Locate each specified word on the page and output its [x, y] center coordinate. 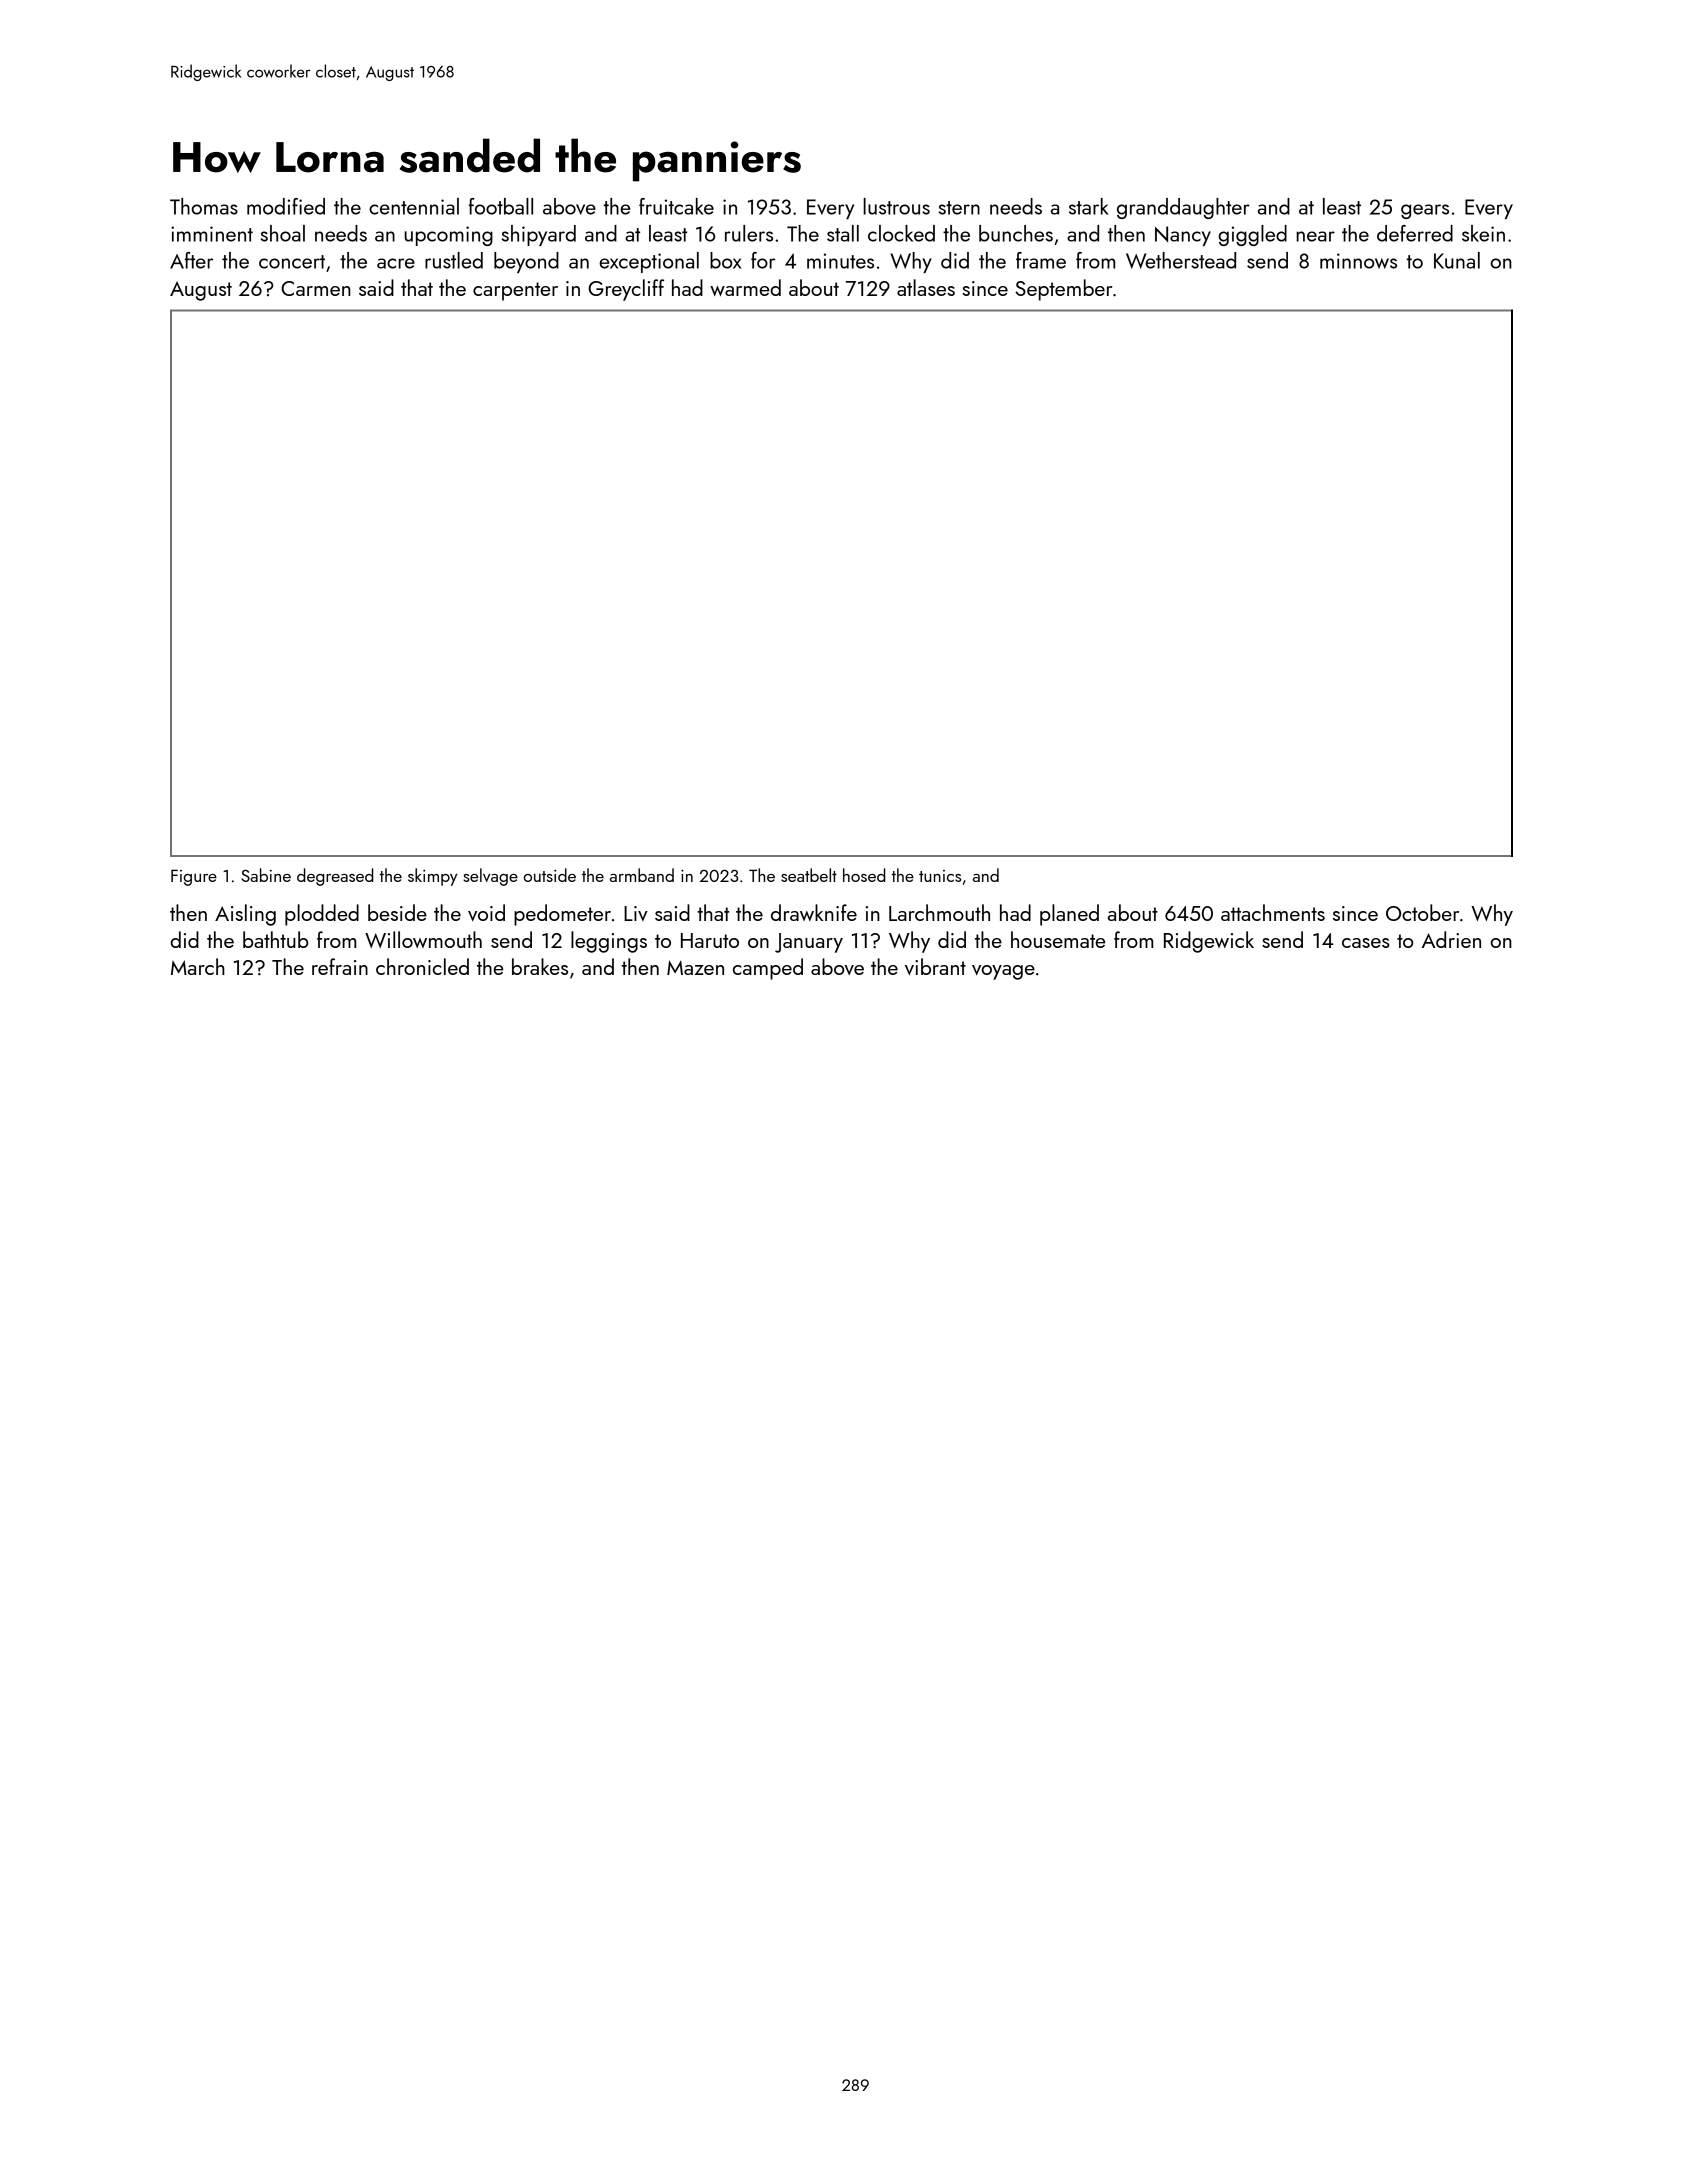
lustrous [896, 206]
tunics [940, 876]
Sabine [266, 875]
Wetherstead [1181, 260]
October [1422, 912]
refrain [340, 966]
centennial [414, 206]
